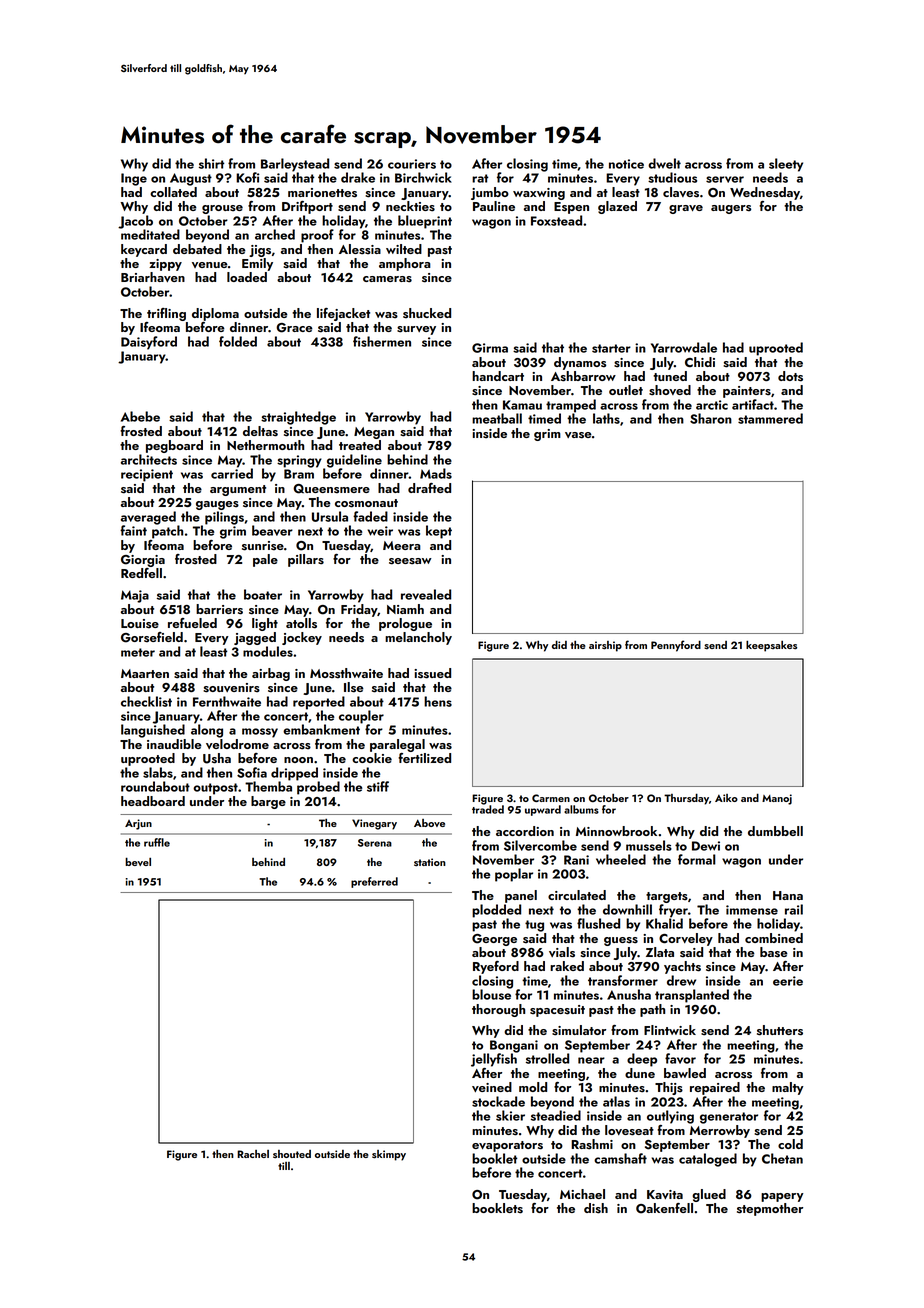  Describe the element at coordinates (210, 265) in the screenshot. I see `venue` at that location.
